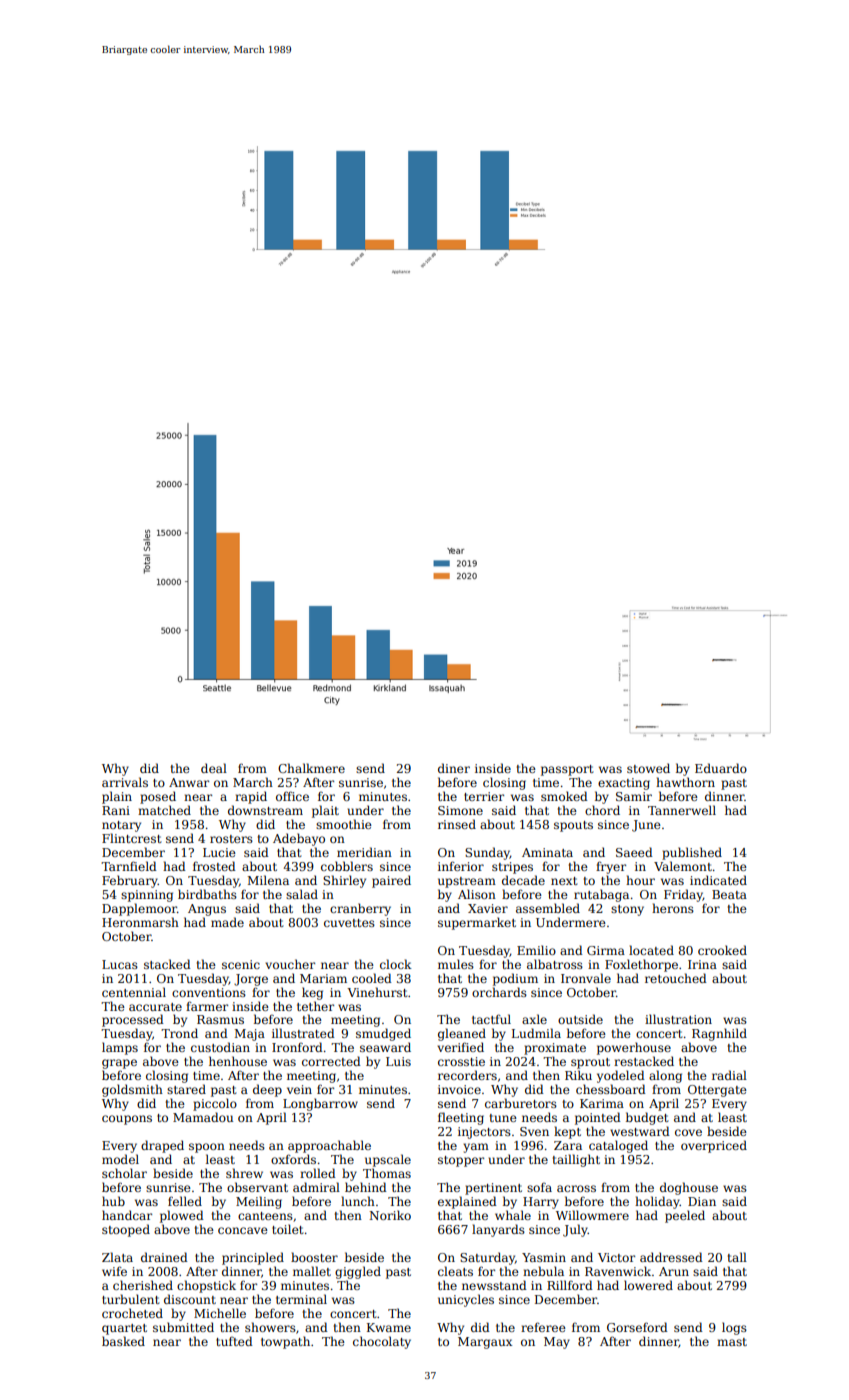 The height and width of the screenshot is (1400, 849). I want to click on grape, so click(119, 1064).
